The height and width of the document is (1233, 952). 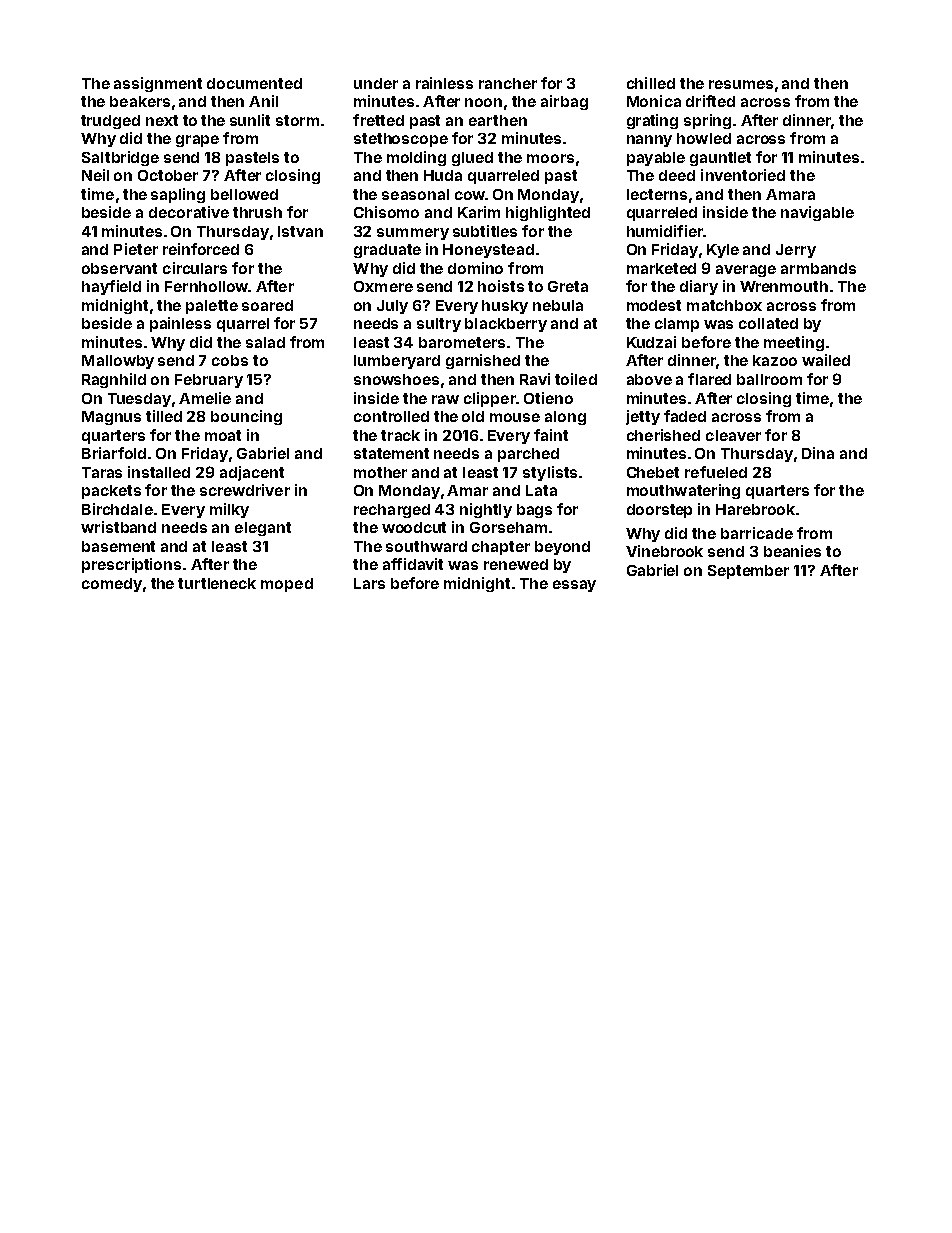 What do you see at coordinates (818, 453) in the document?
I see `Dina` at bounding box center [818, 453].
